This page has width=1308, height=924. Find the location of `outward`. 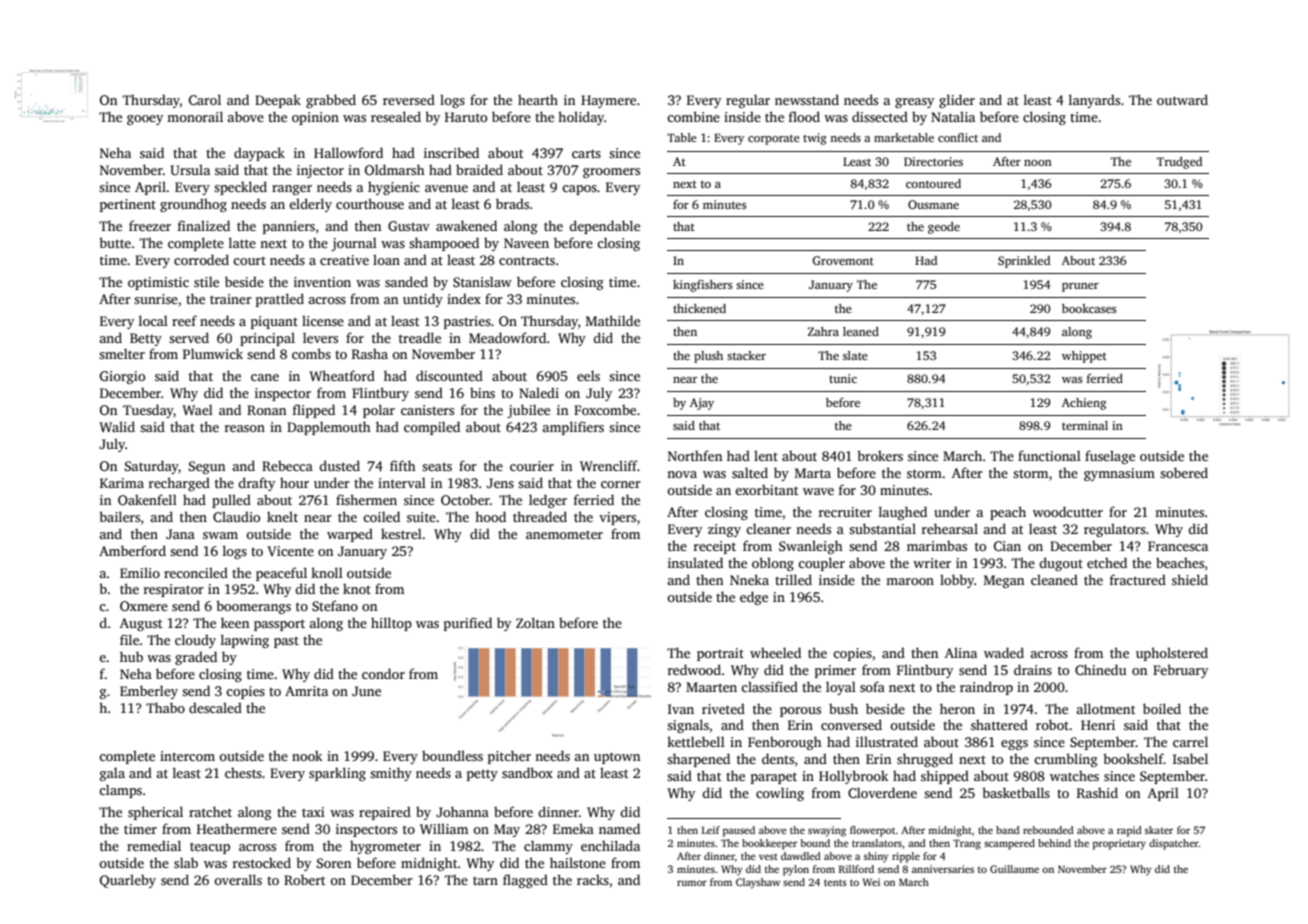

outward is located at coordinates (1182, 99).
